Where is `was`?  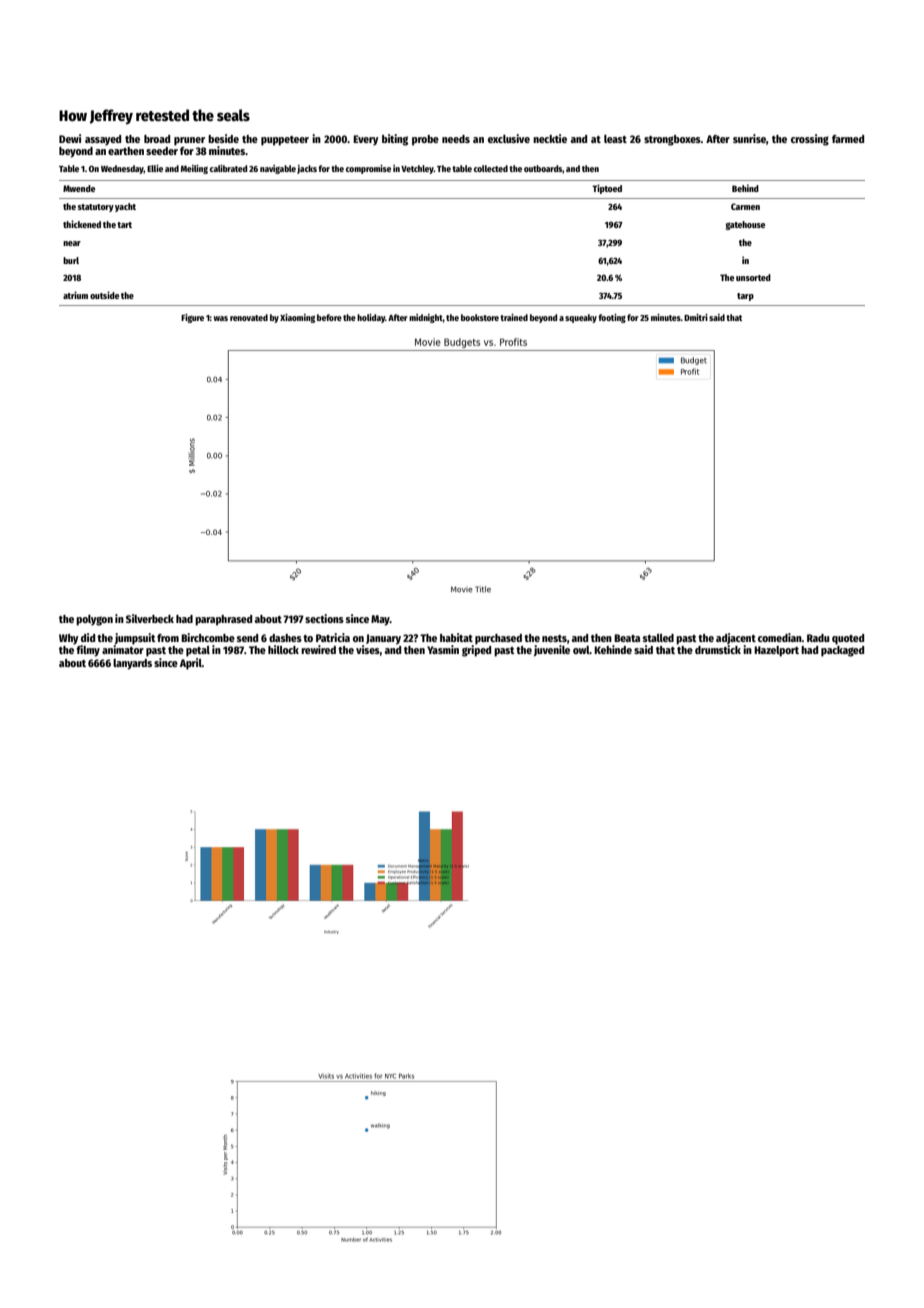 was is located at coordinates (221, 318).
